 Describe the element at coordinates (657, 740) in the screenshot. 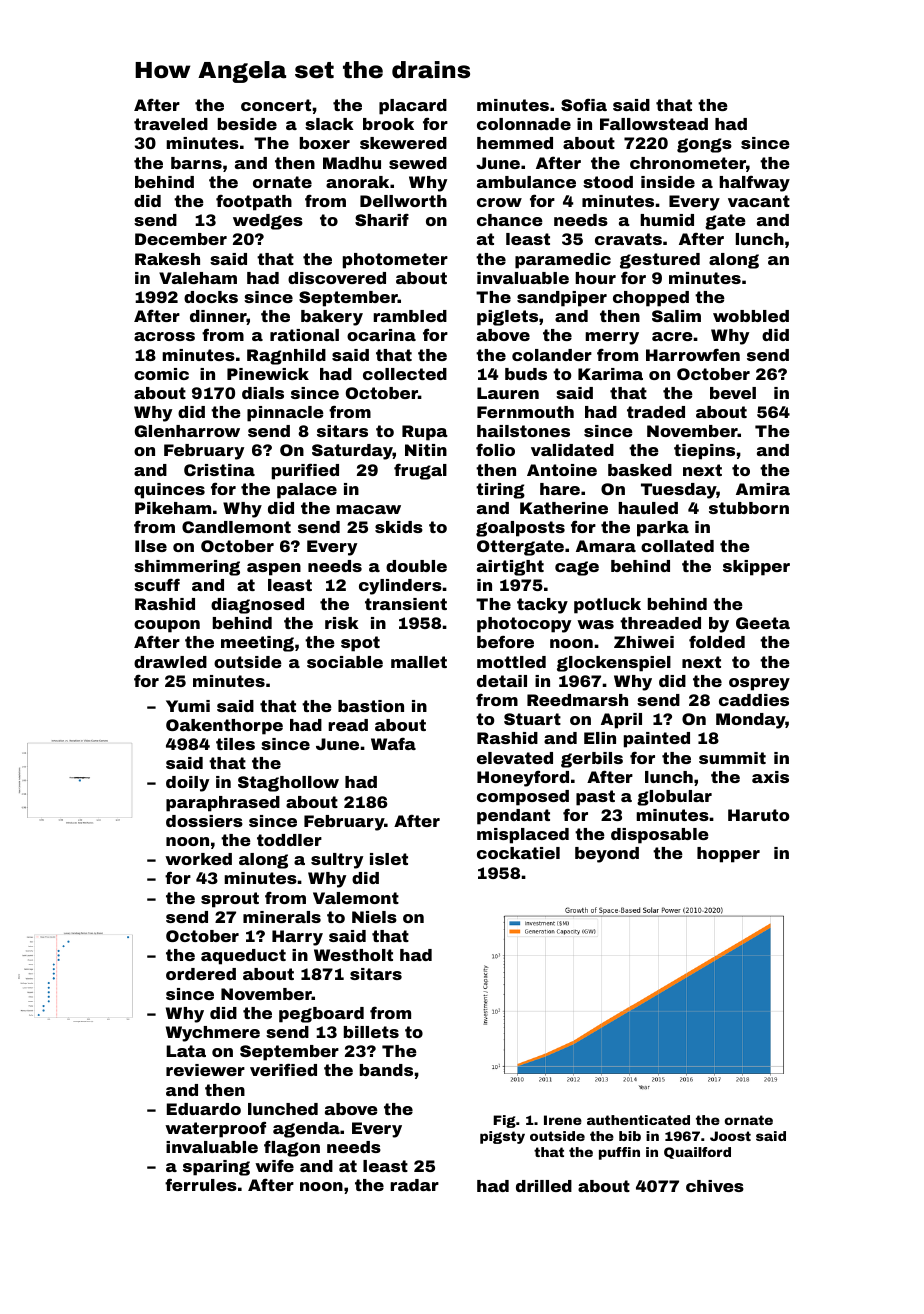

I see `painted` at that location.
